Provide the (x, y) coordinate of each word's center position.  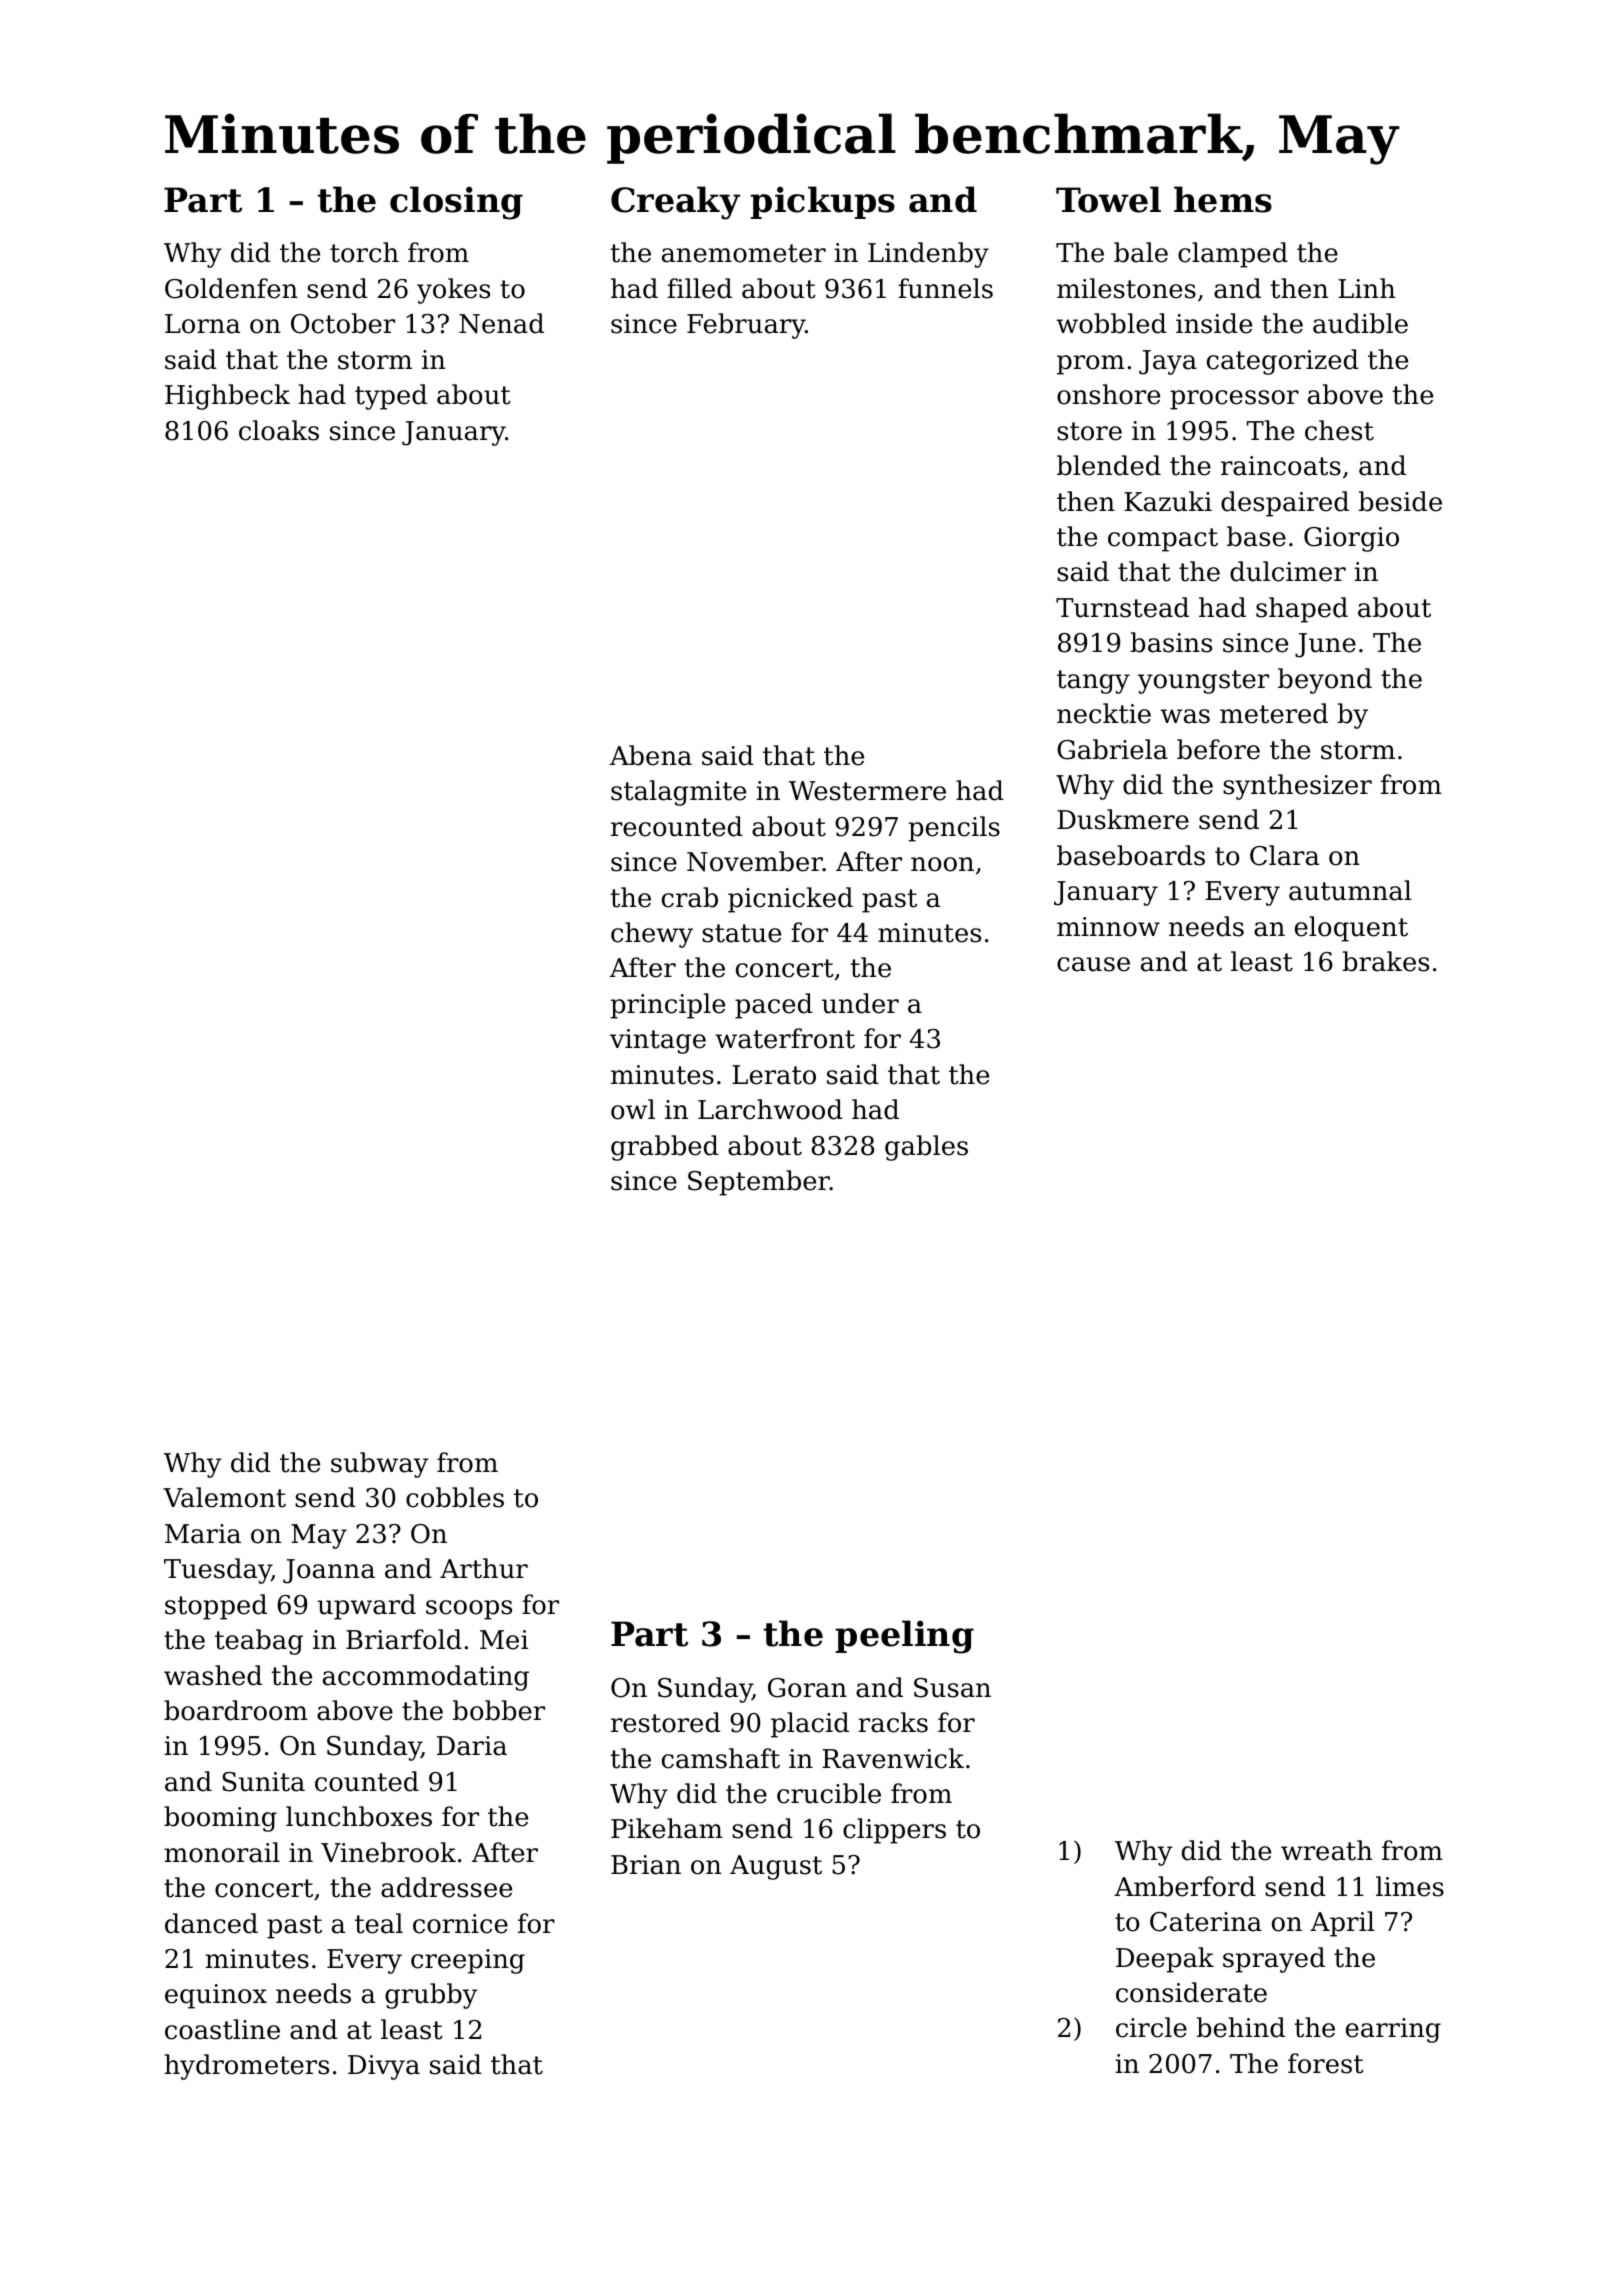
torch (364, 252)
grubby (431, 1996)
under (860, 1003)
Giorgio (1351, 539)
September (759, 1183)
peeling (905, 1637)
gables (926, 1148)
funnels (945, 288)
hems (1223, 199)
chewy (652, 935)
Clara (1284, 855)
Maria (203, 1534)
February (746, 326)
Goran (807, 1688)
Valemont (224, 1497)
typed (391, 397)
